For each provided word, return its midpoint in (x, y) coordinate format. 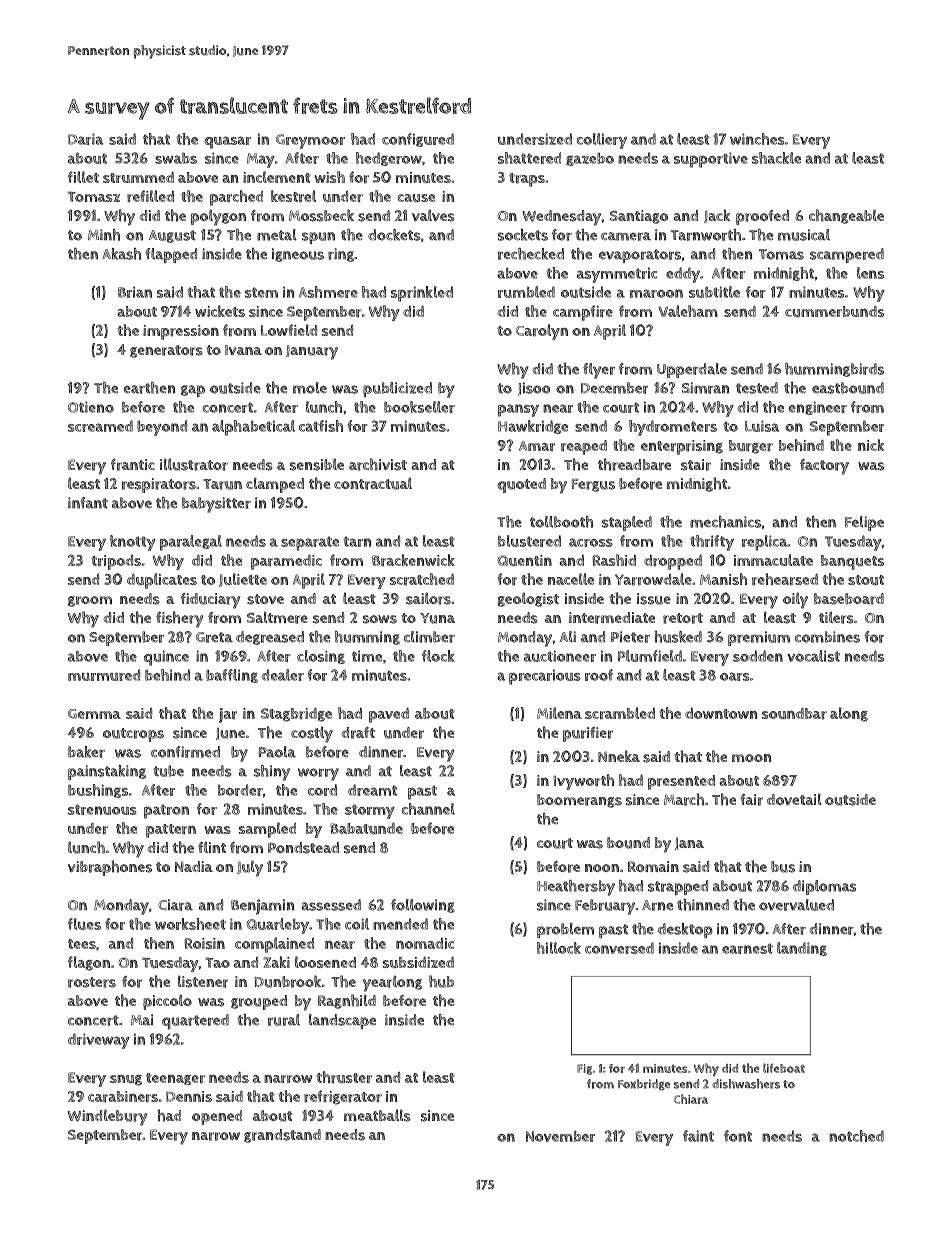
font (738, 1136)
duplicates (162, 581)
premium (759, 638)
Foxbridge (644, 1085)
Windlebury (107, 1117)
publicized (397, 389)
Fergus (593, 485)
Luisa (762, 426)
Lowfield (289, 330)
